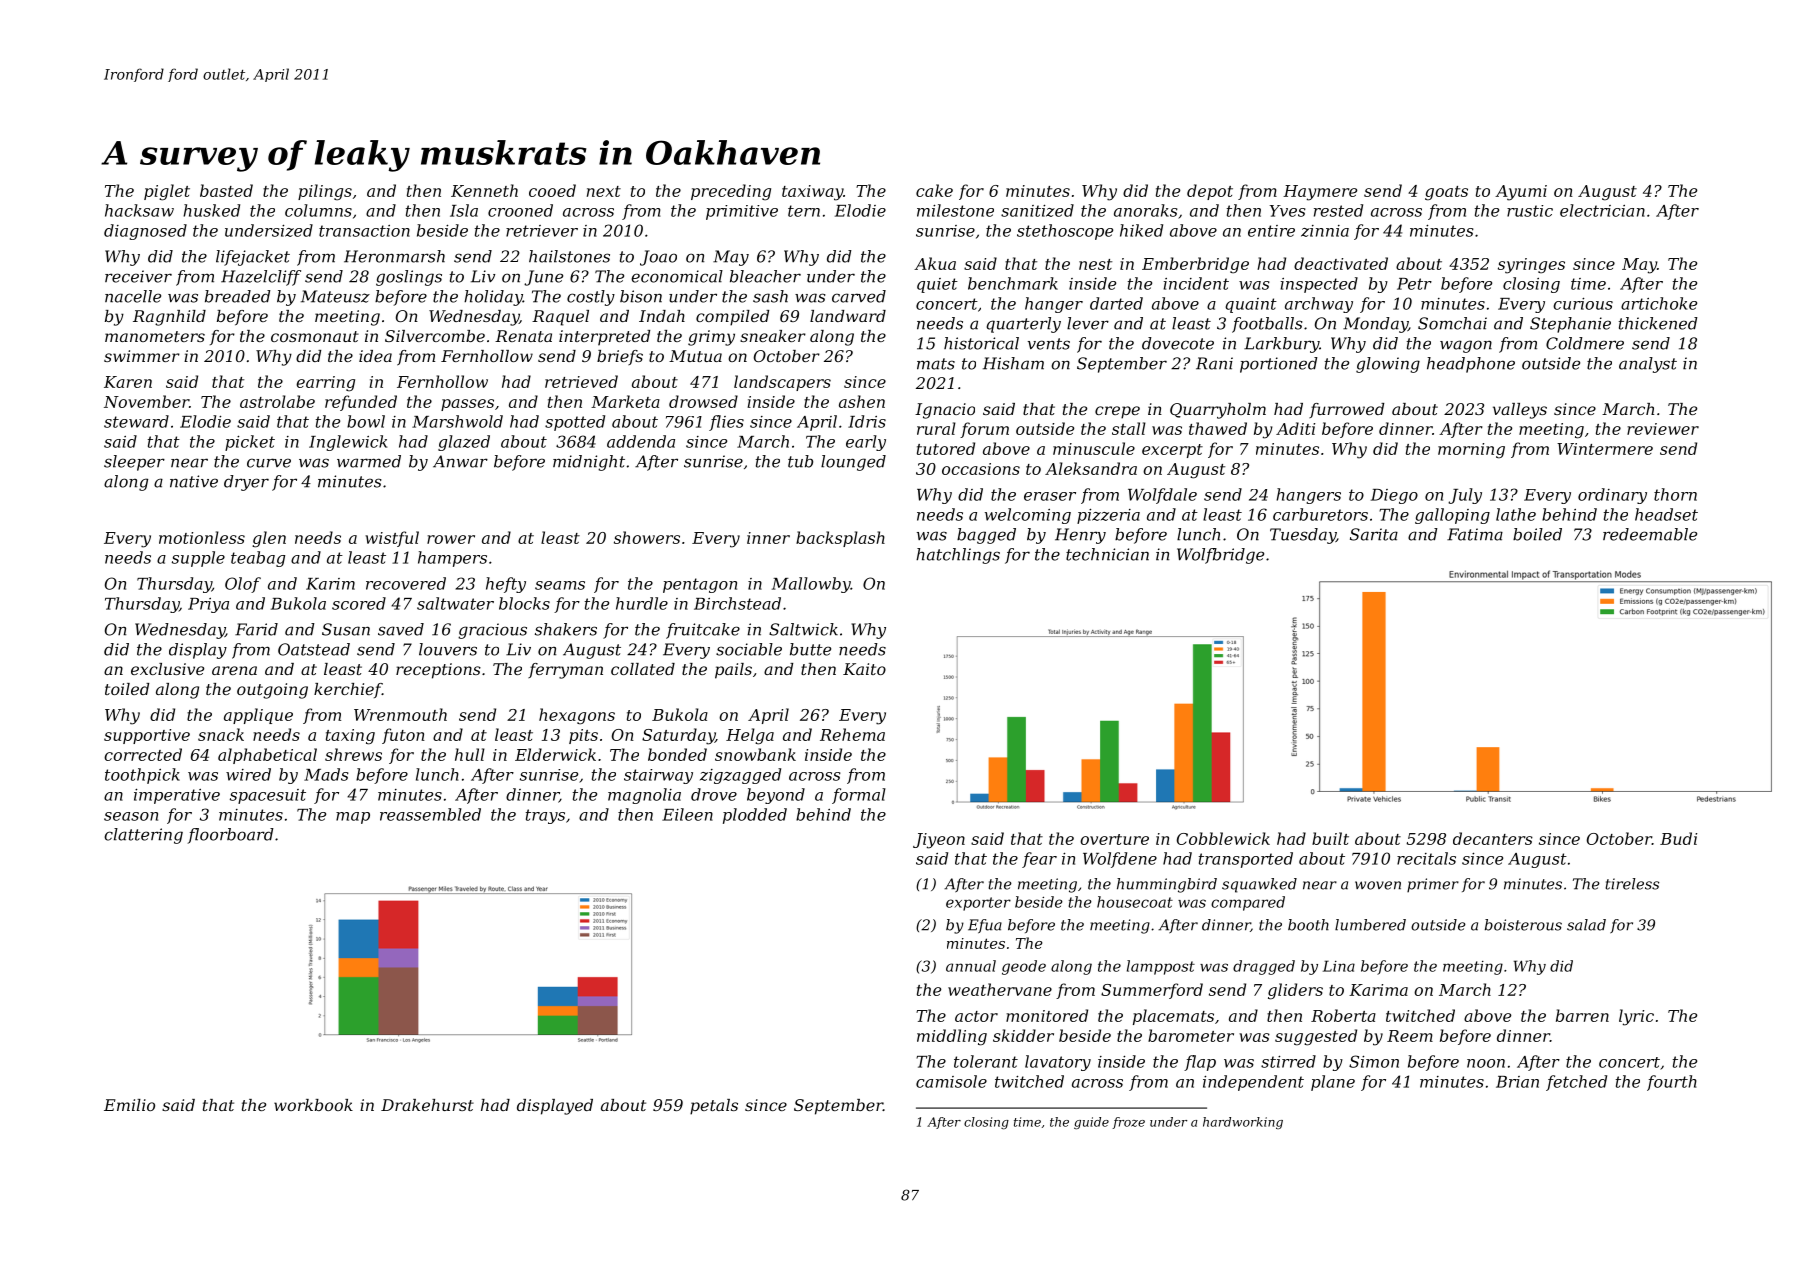 Image resolution: width=1802 pixels, height=1274 pixels. Describe the element at coordinates (1220, 556) in the screenshot. I see `Wolfbridge` at that location.
